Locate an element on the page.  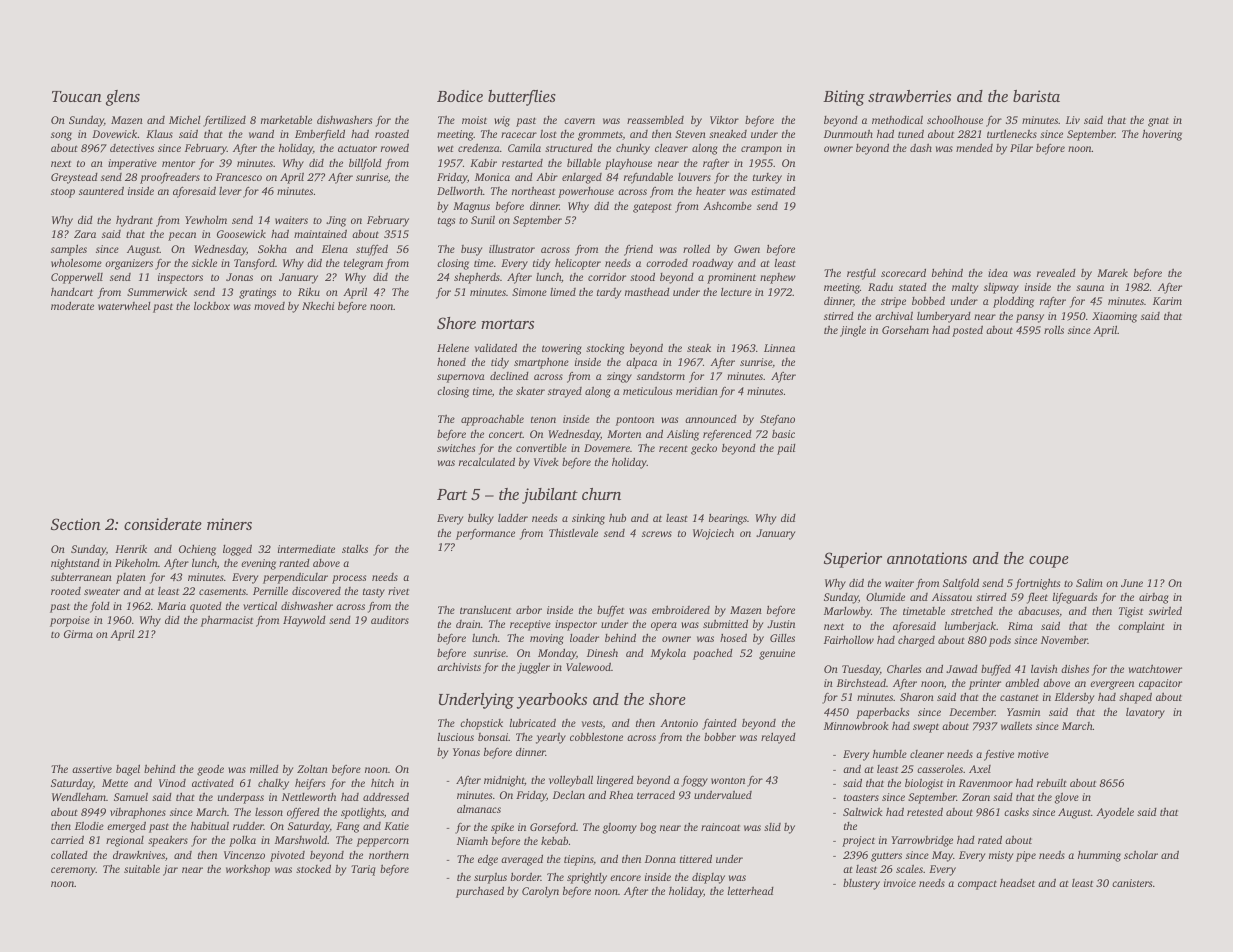
glens is located at coordinates (123, 98).
